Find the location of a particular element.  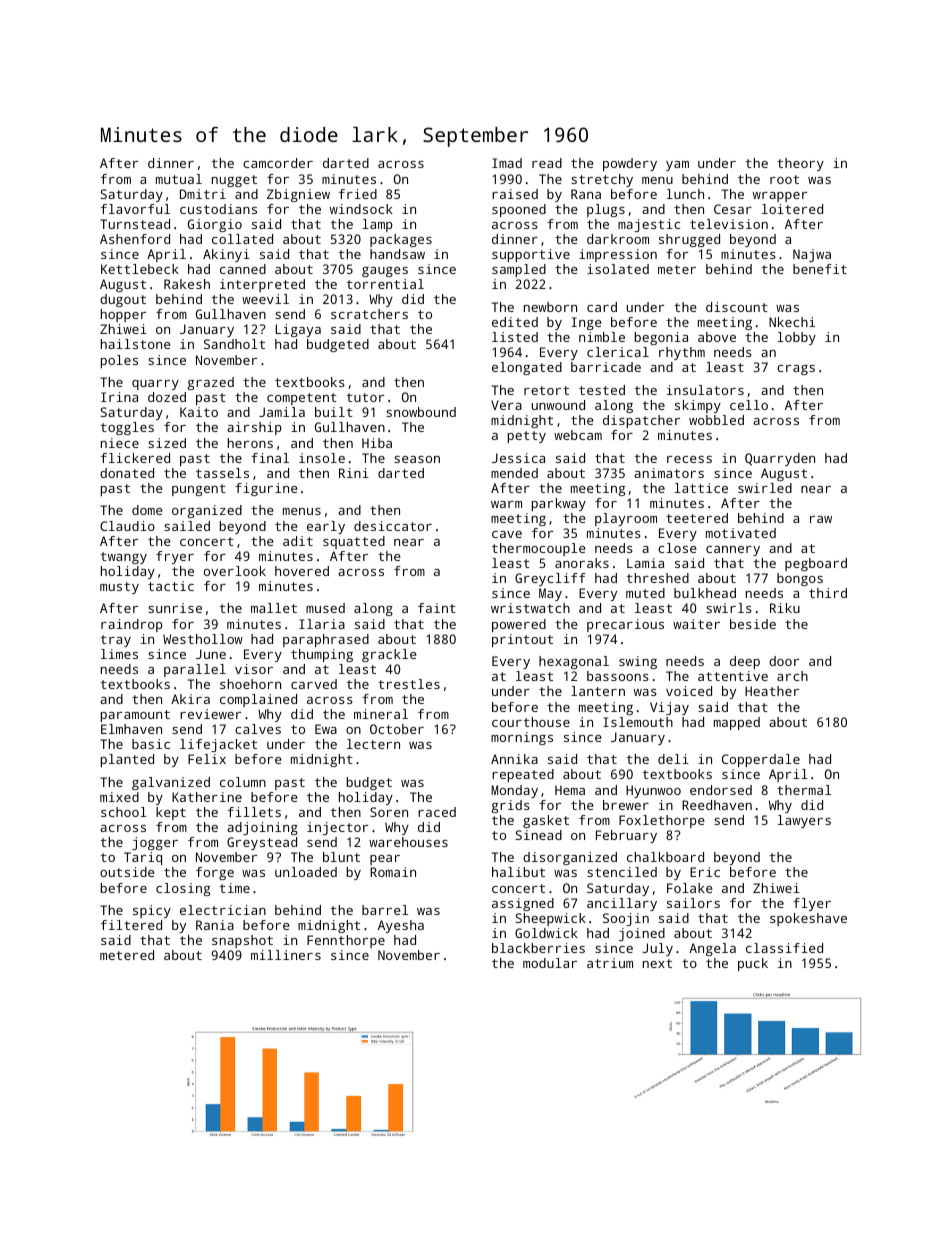

swirled is located at coordinates (765, 488).
